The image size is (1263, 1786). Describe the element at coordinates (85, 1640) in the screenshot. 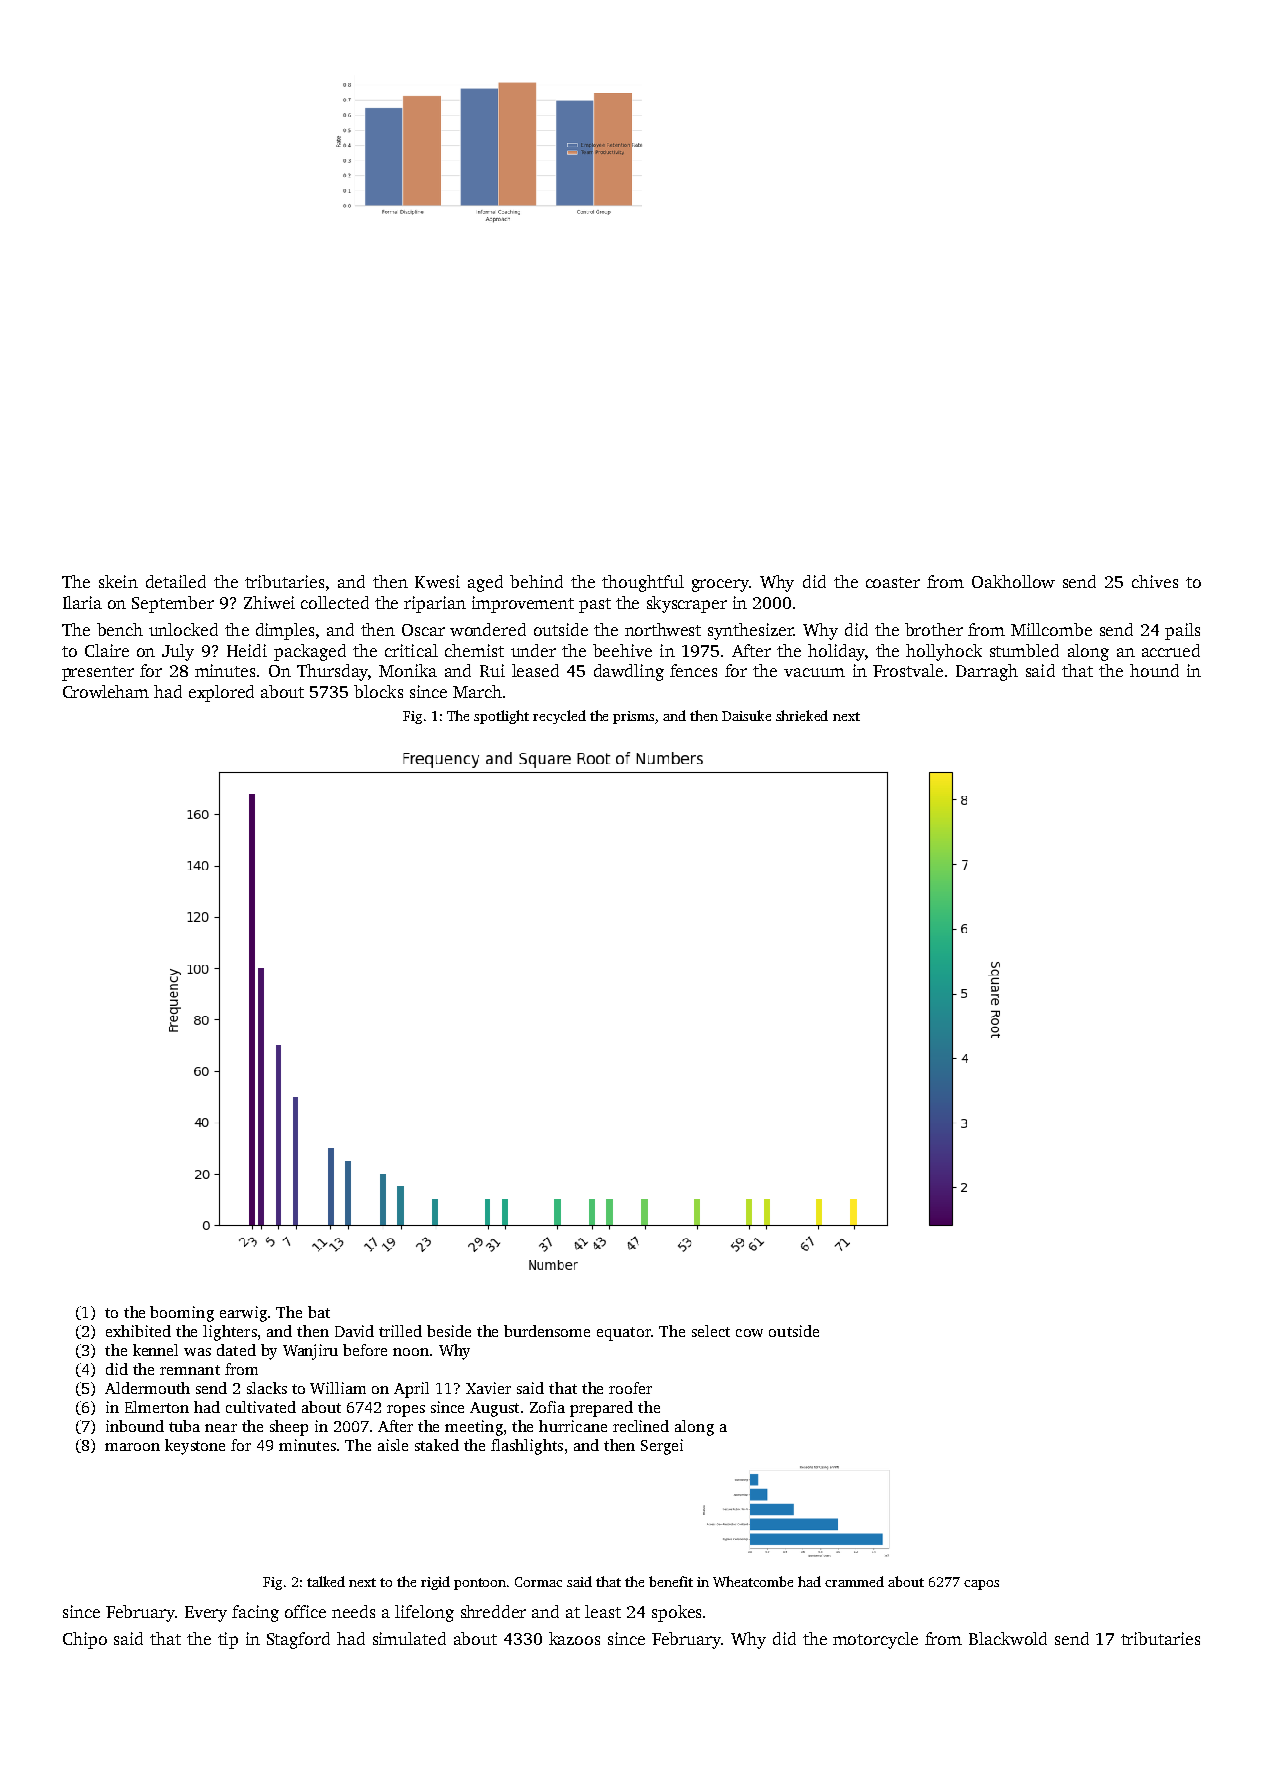

I see `Chipo` at that location.
